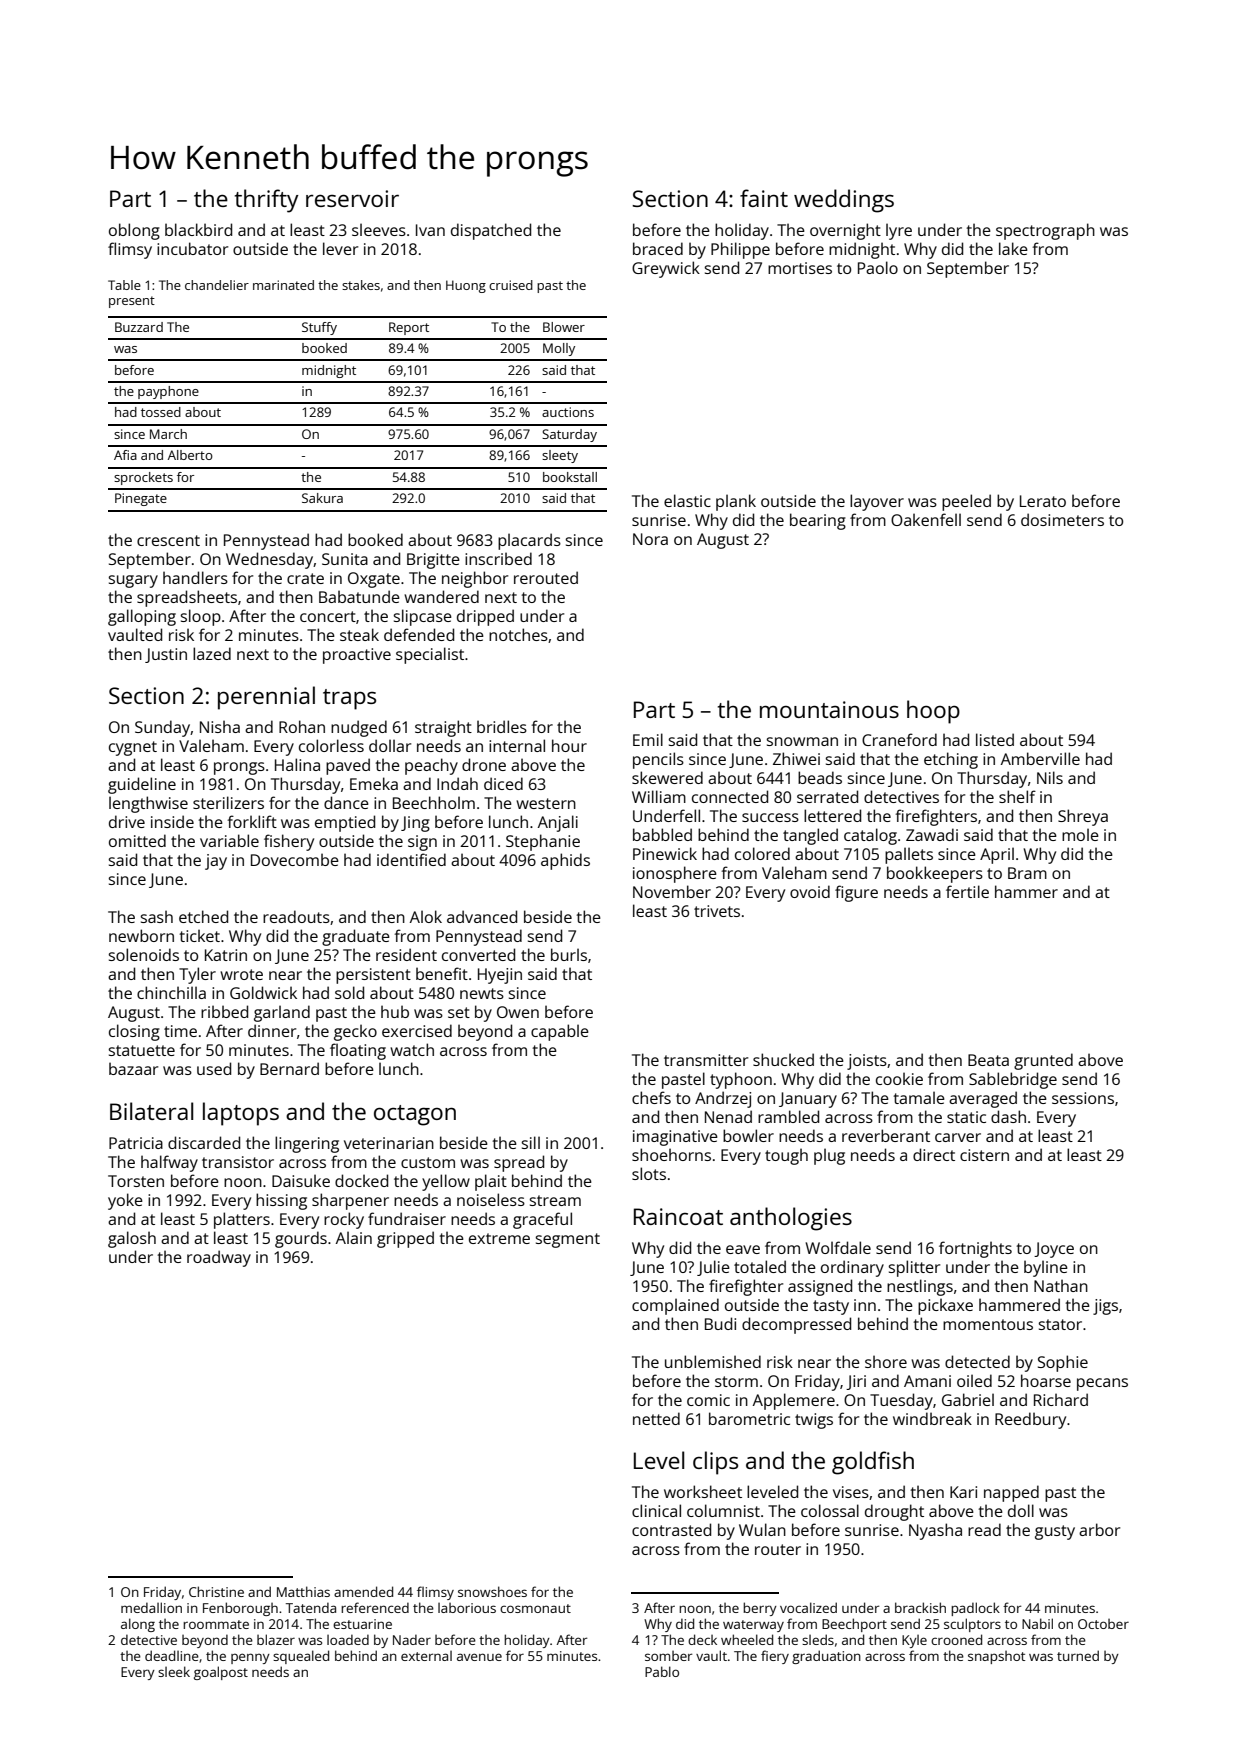  I want to click on sessions, so click(1083, 1098).
